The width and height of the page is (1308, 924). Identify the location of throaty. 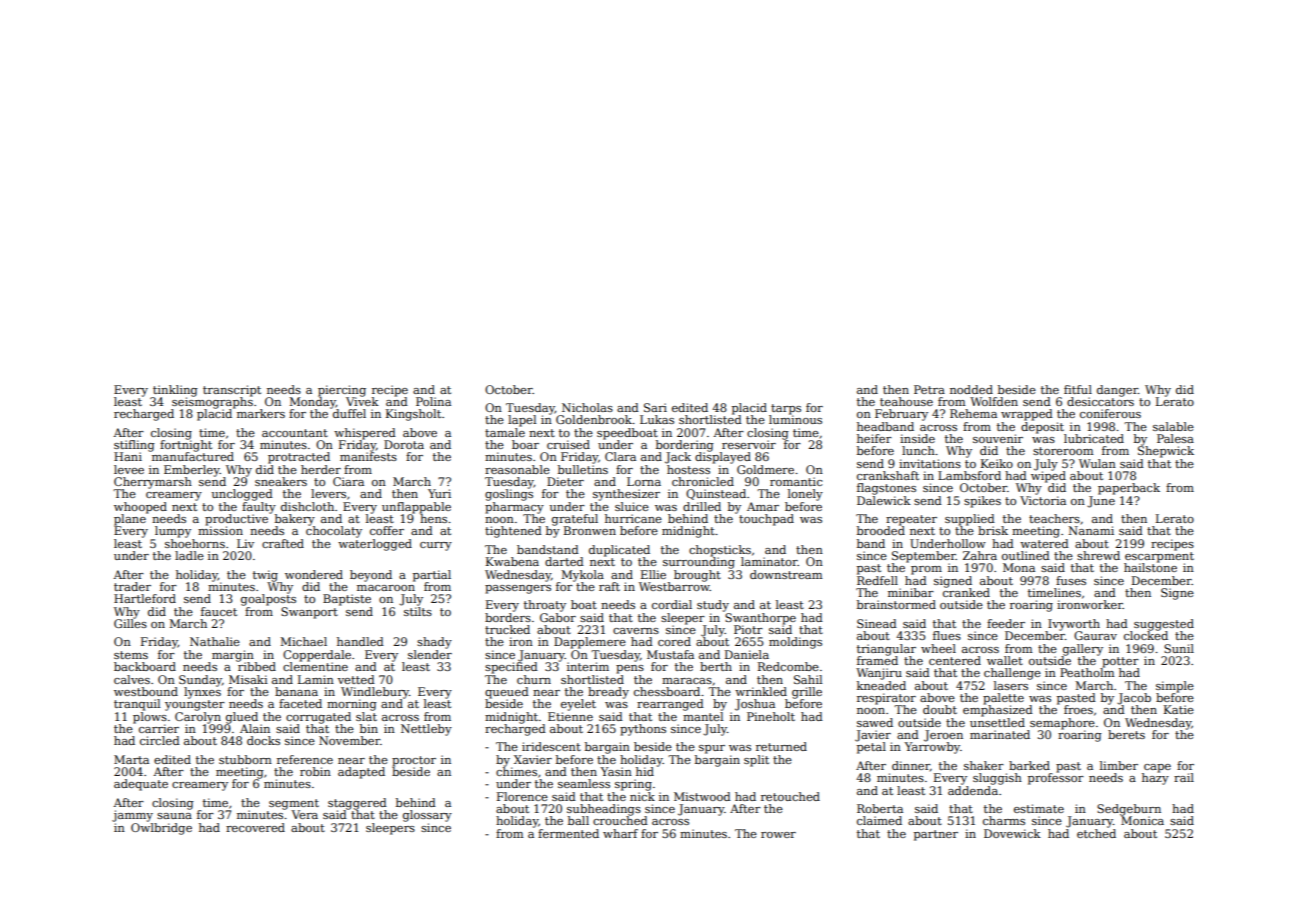
(545, 606).
